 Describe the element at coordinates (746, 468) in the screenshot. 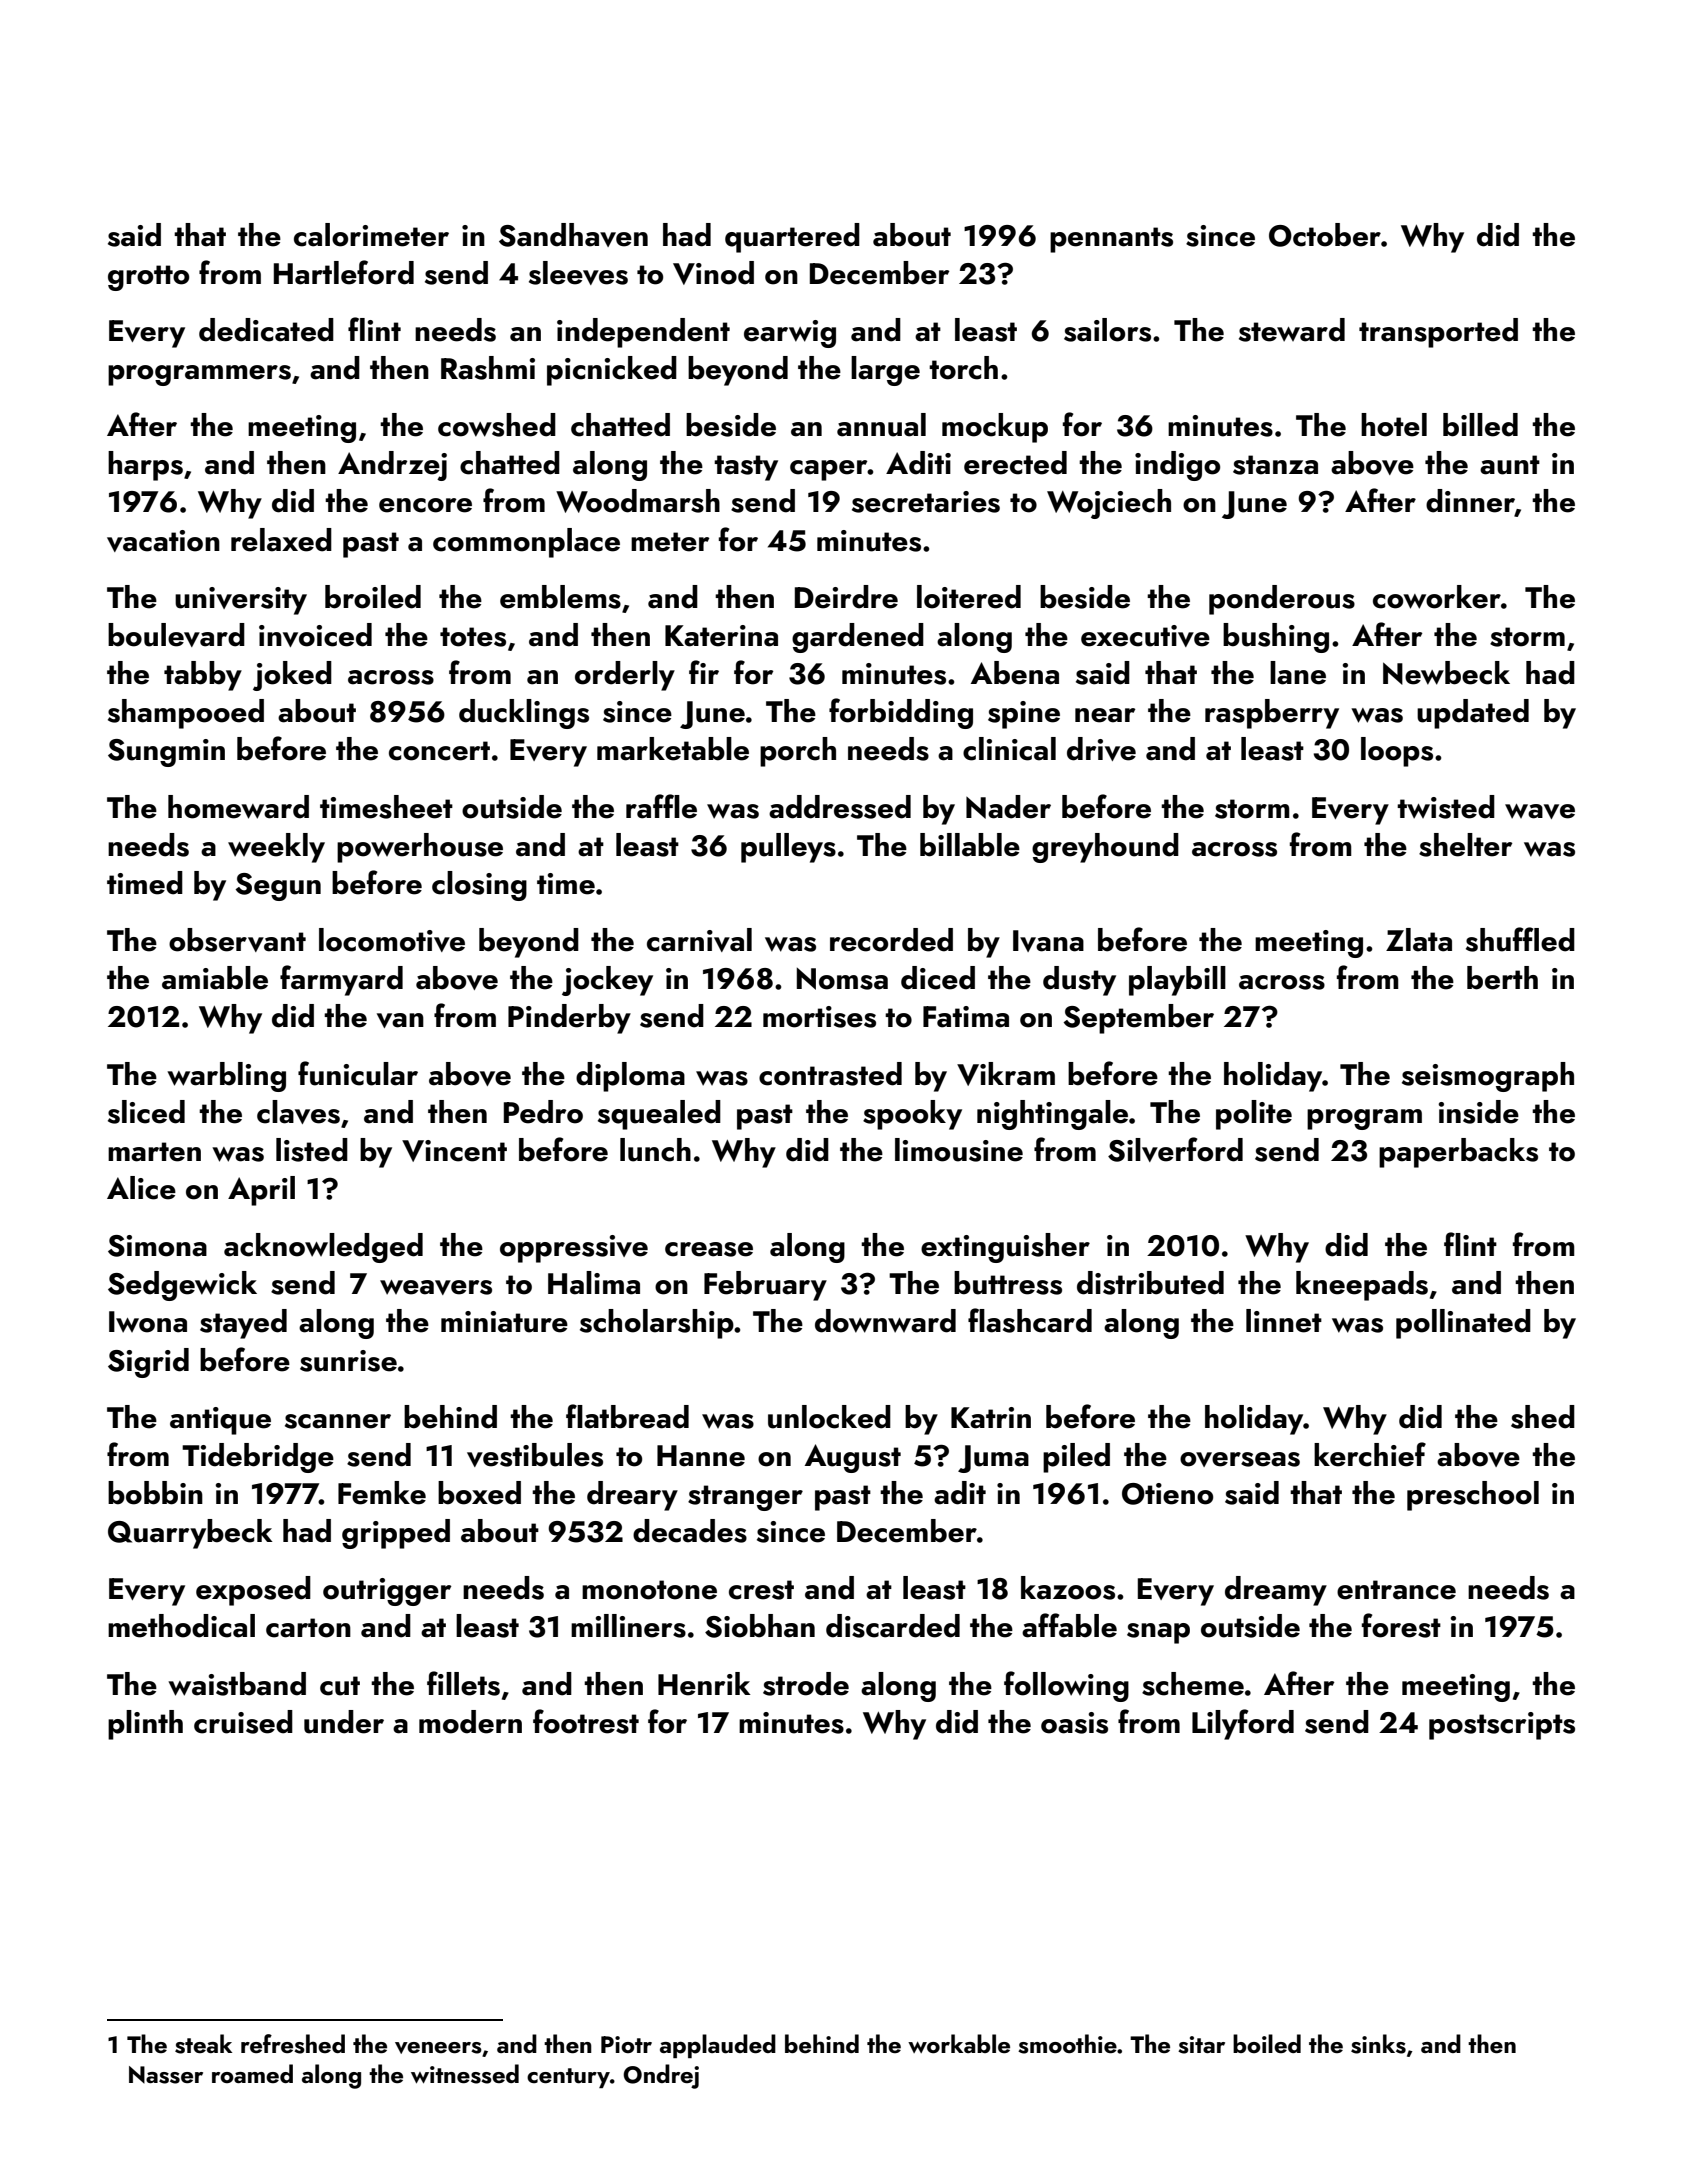

I see `tasty` at that location.
